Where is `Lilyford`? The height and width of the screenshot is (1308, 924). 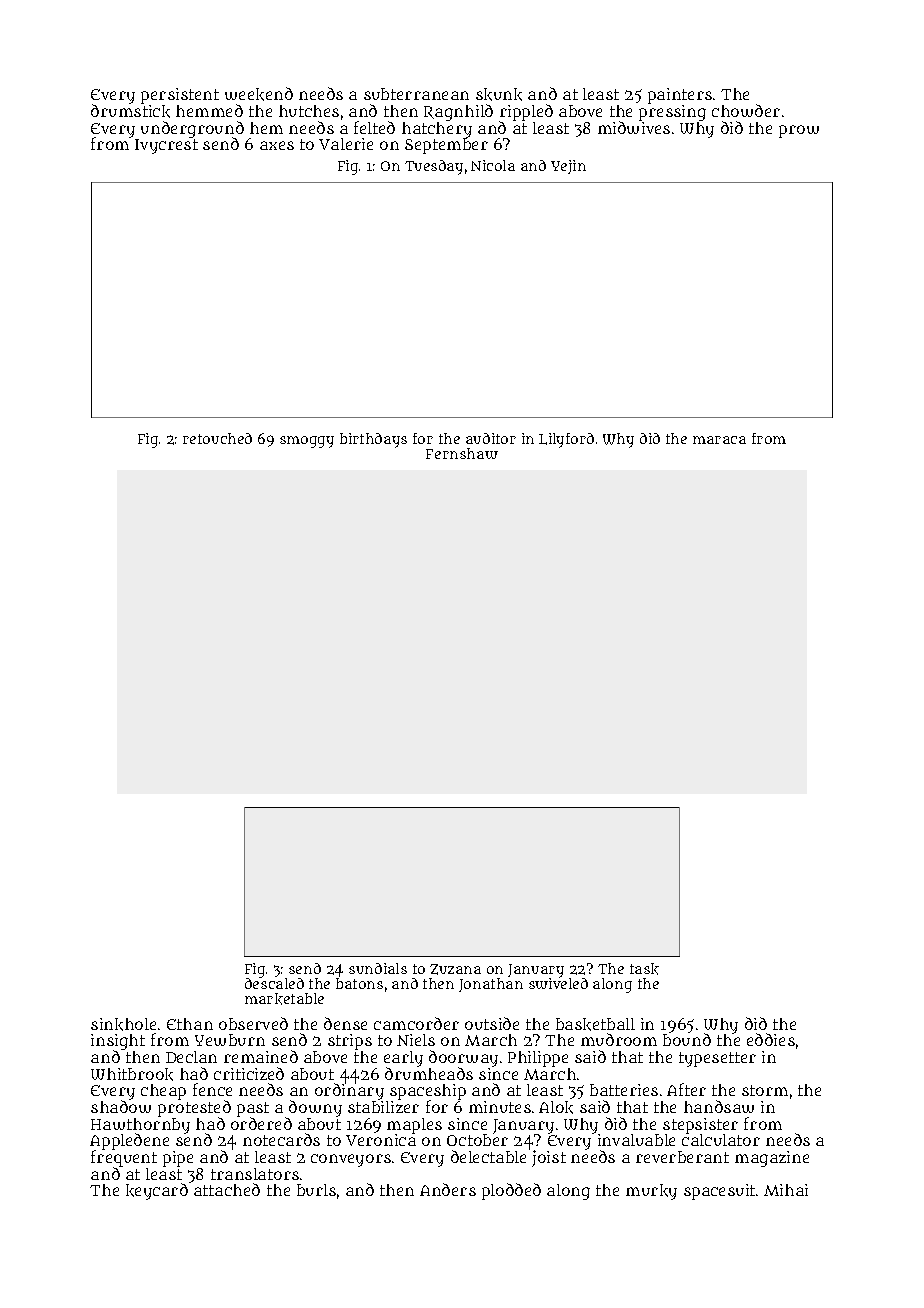
Lilyford is located at coordinates (566, 440).
